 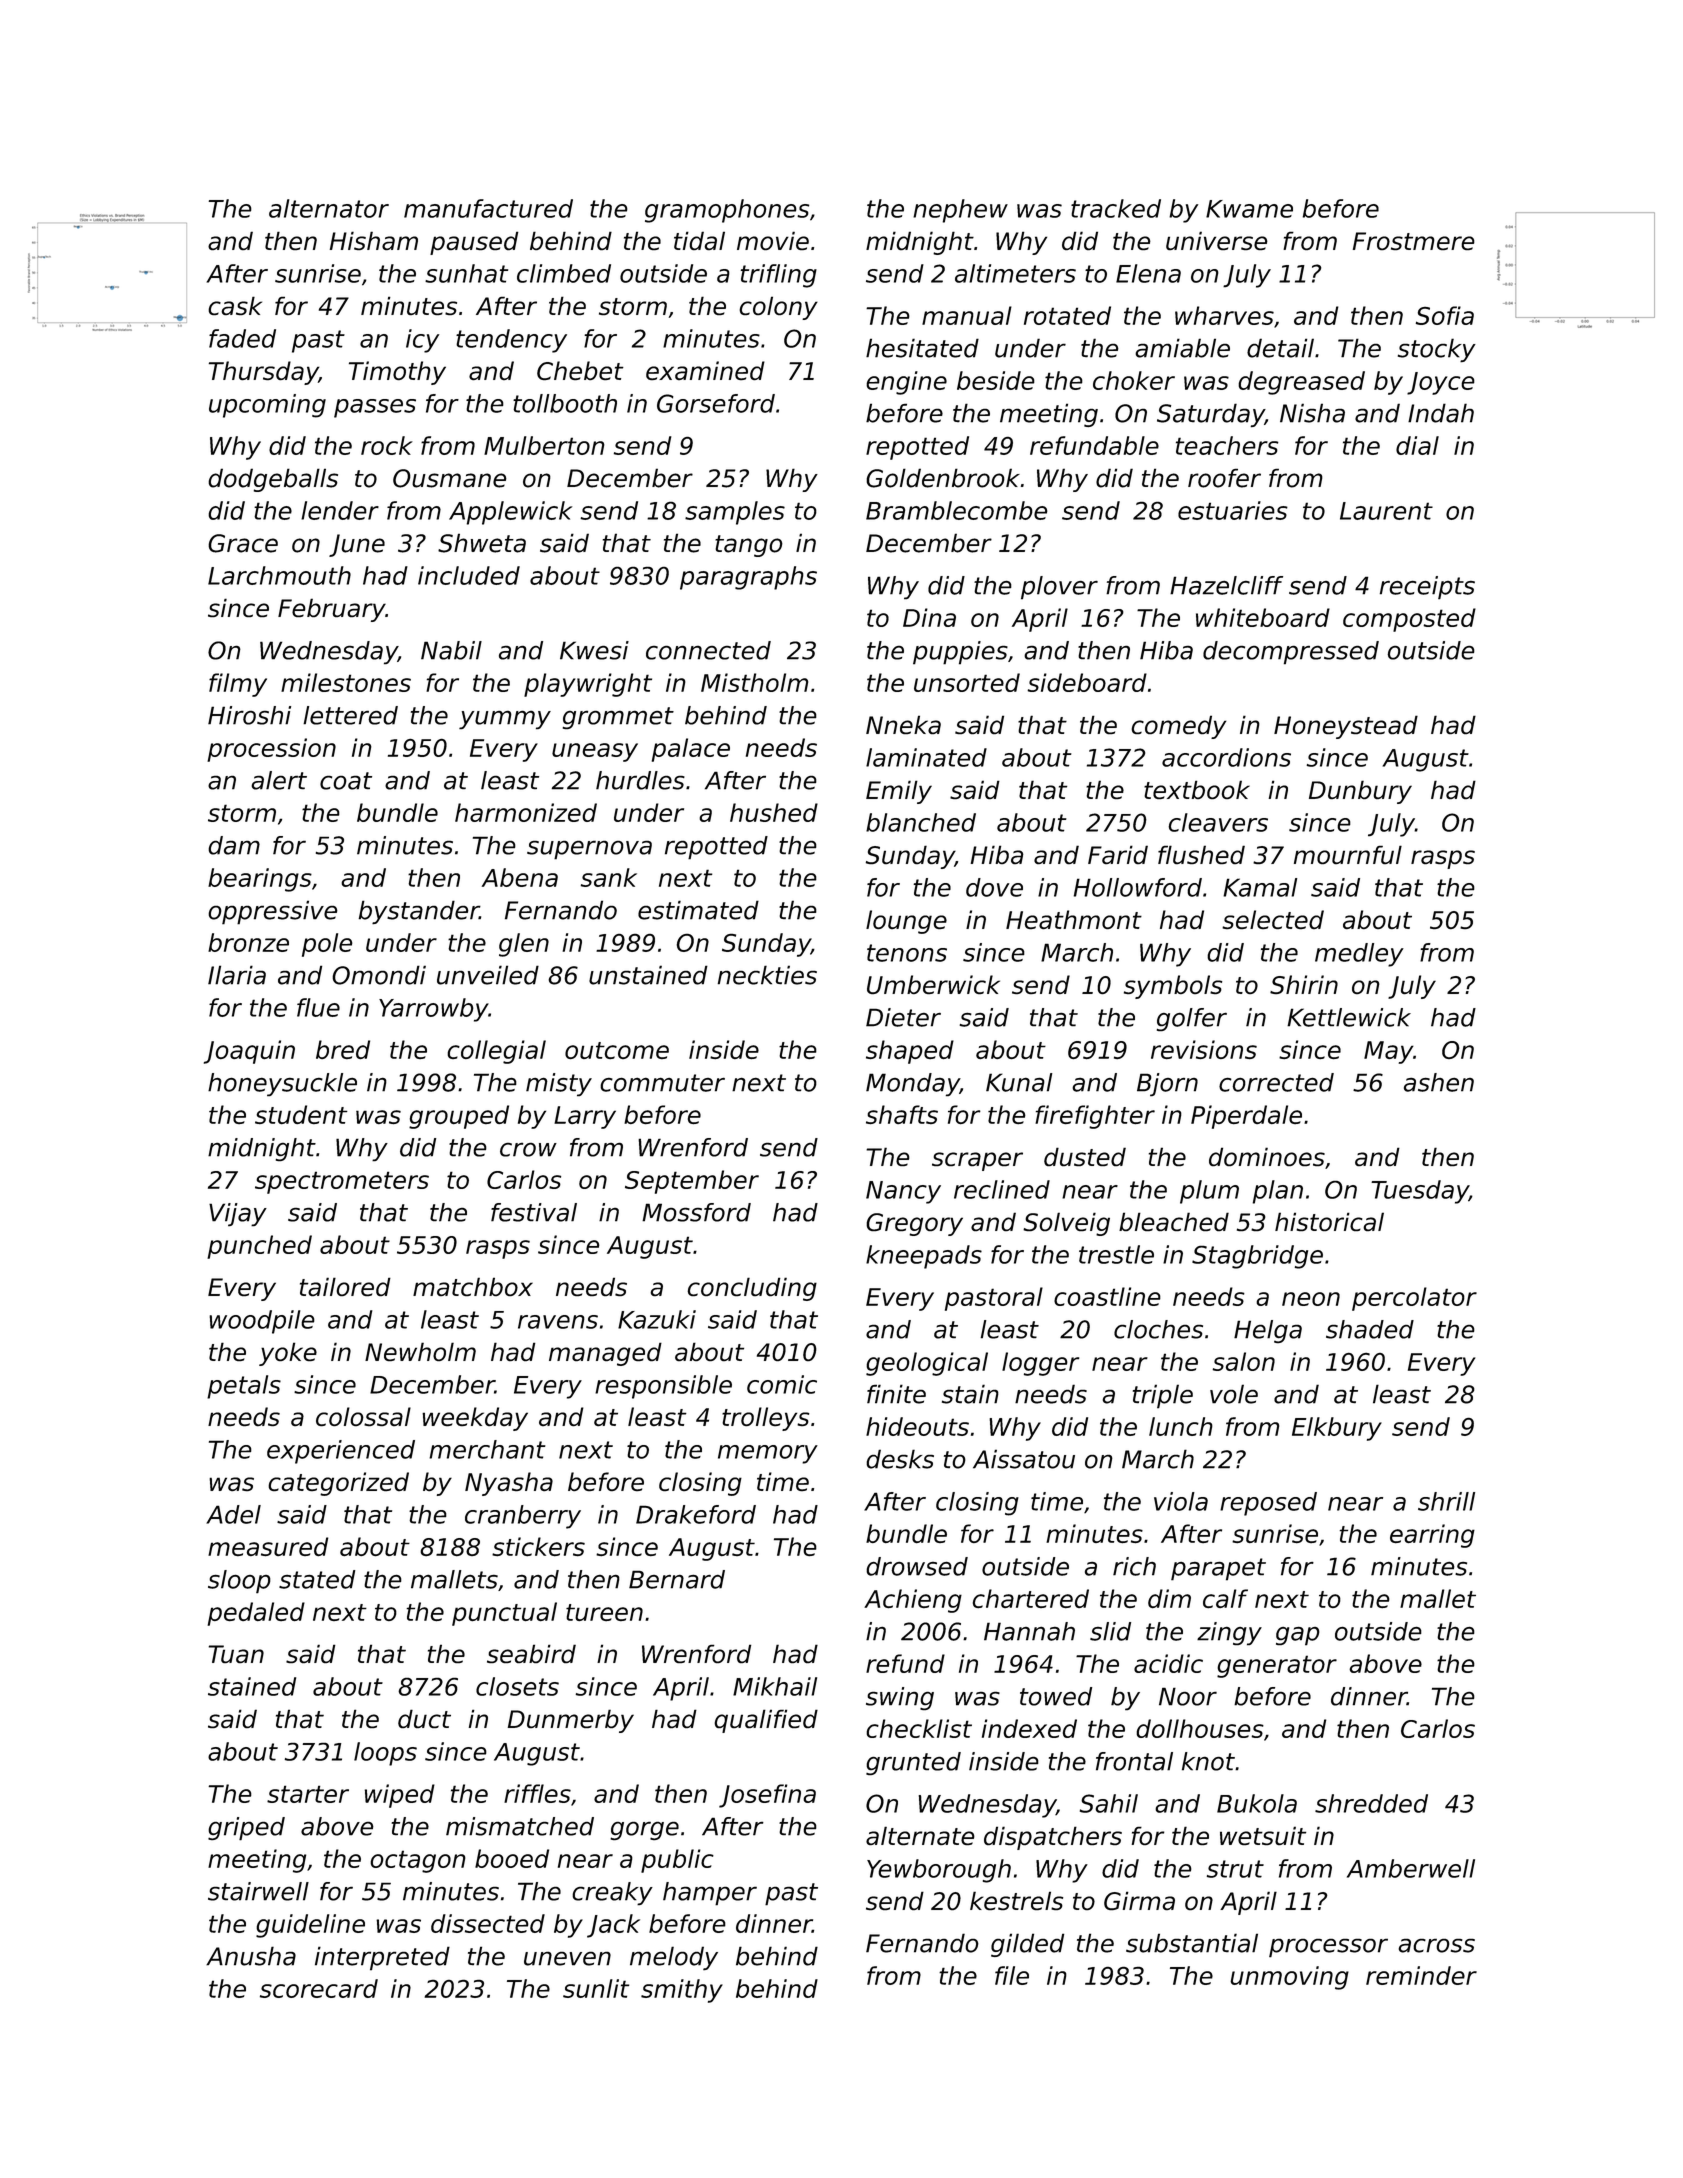 I want to click on manufactured, so click(x=488, y=208).
